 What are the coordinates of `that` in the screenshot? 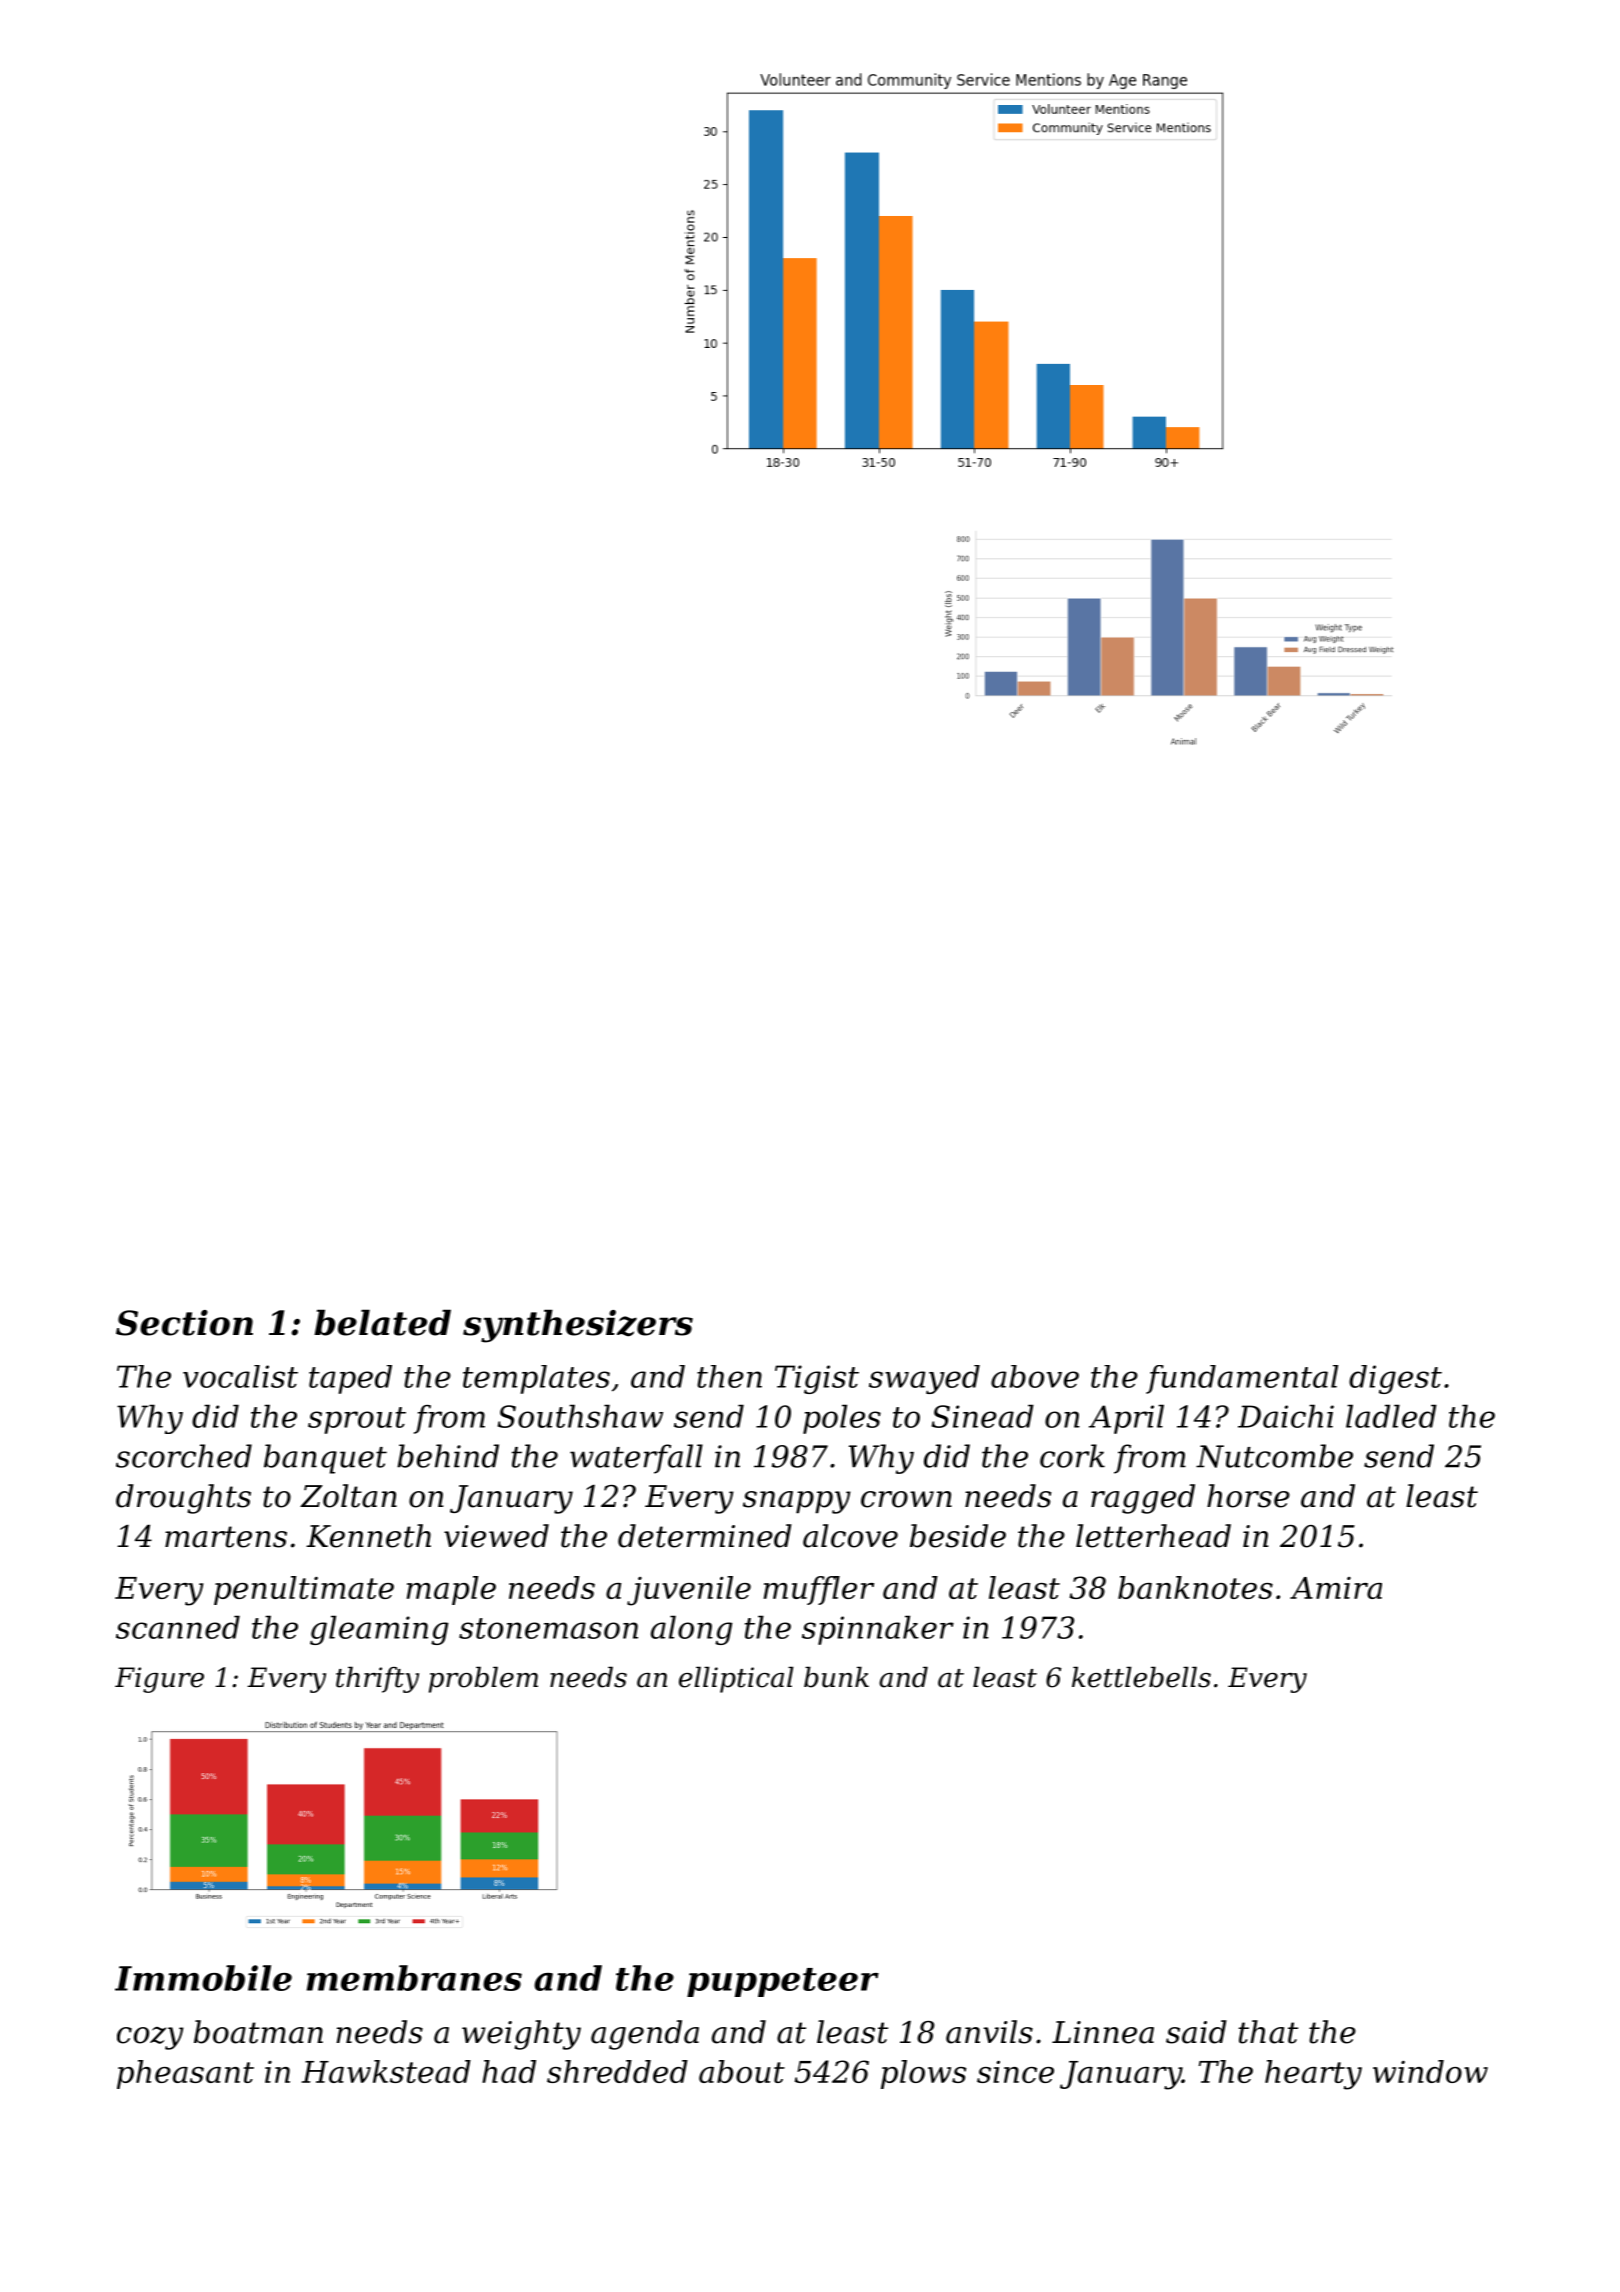 It's located at (1268, 2032).
